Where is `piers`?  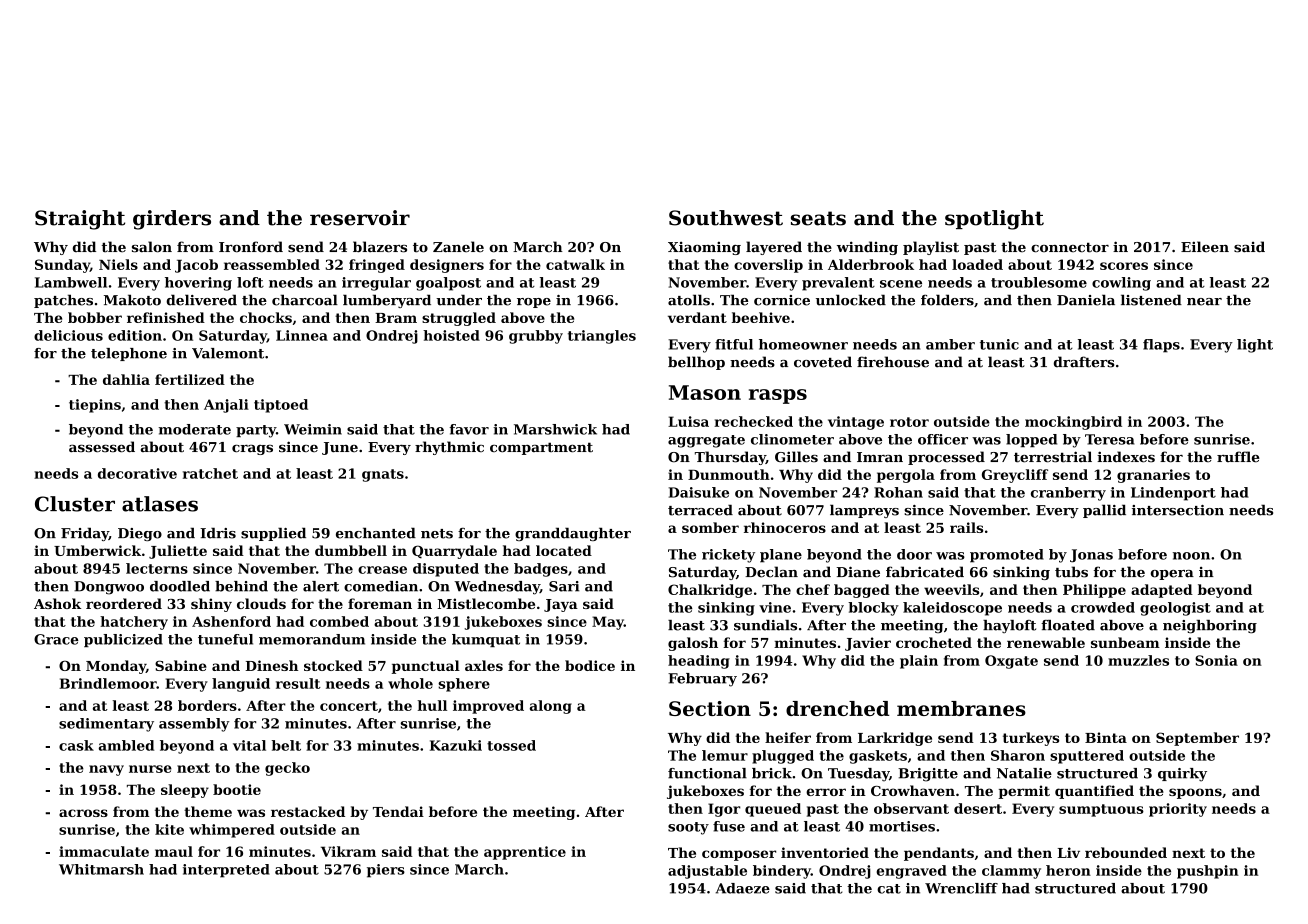
piers is located at coordinates (386, 871).
